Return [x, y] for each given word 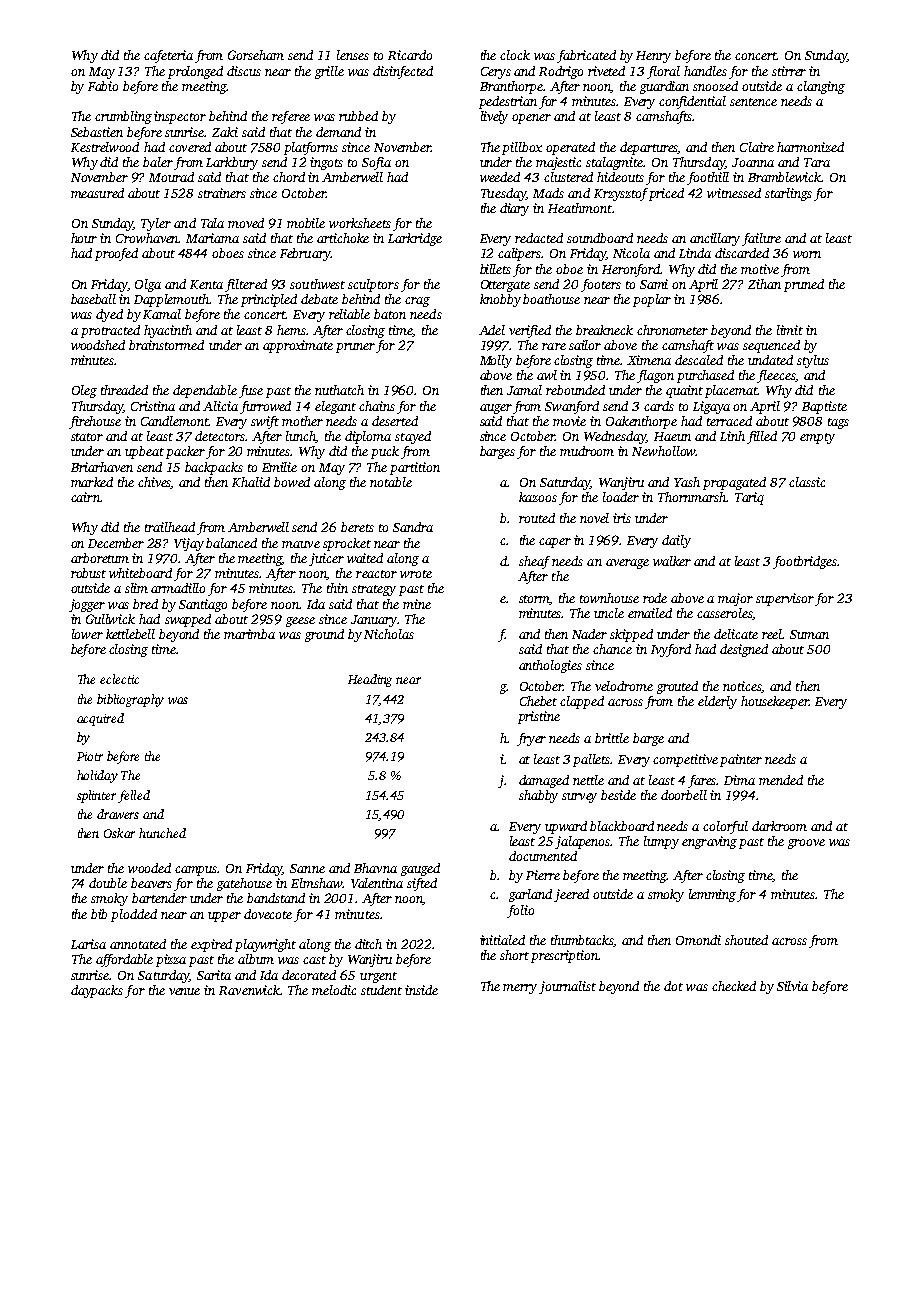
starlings [788, 194]
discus [244, 71]
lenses [353, 55]
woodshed [98, 345]
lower [87, 634]
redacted [539, 238]
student [381, 990]
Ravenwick [250, 990]
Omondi [698, 940]
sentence [753, 102]
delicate [736, 634]
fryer [531, 739]
